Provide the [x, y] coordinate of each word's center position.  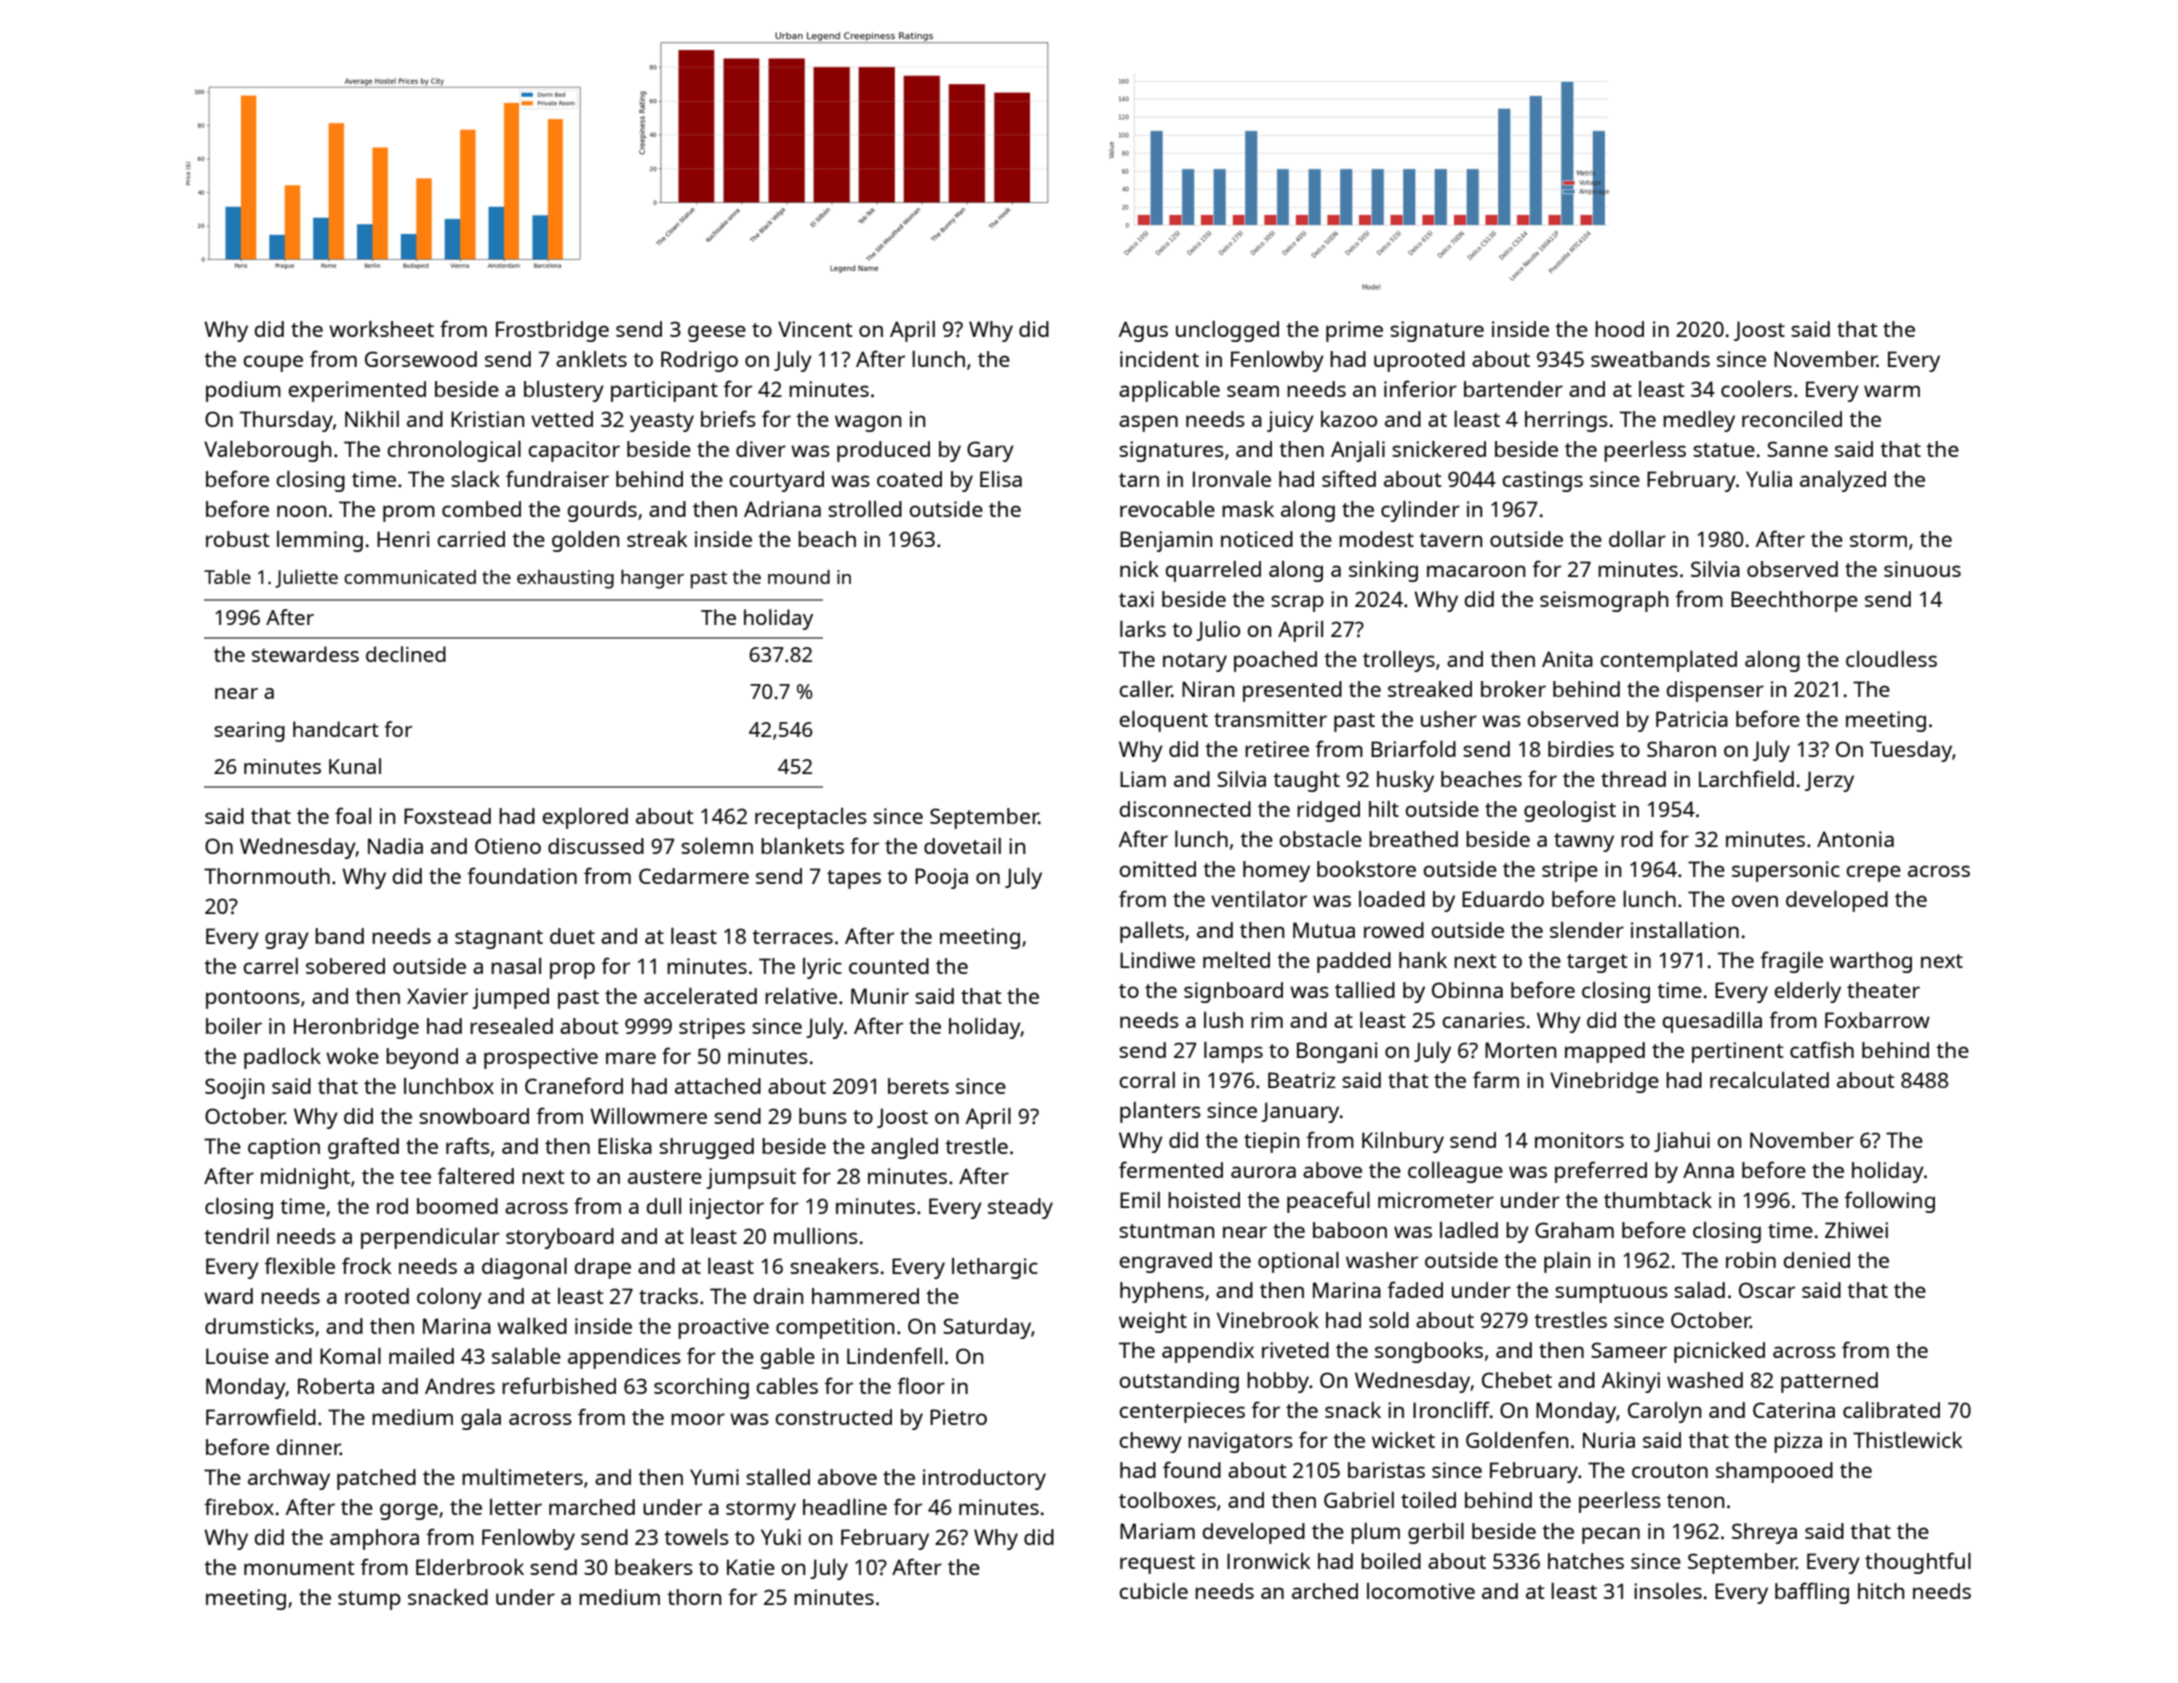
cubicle [1153, 1591]
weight [1153, 1322]
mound [799, 577]
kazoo [1349, 419]
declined [406, 654]
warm [1892, 391]
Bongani [1337, 1052]
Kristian [487, 419]
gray [287, 940]
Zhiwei [1856, 1230]
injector [727, 1208]
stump [369, 1600]
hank [1423, 960]
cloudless [1891, 659]
